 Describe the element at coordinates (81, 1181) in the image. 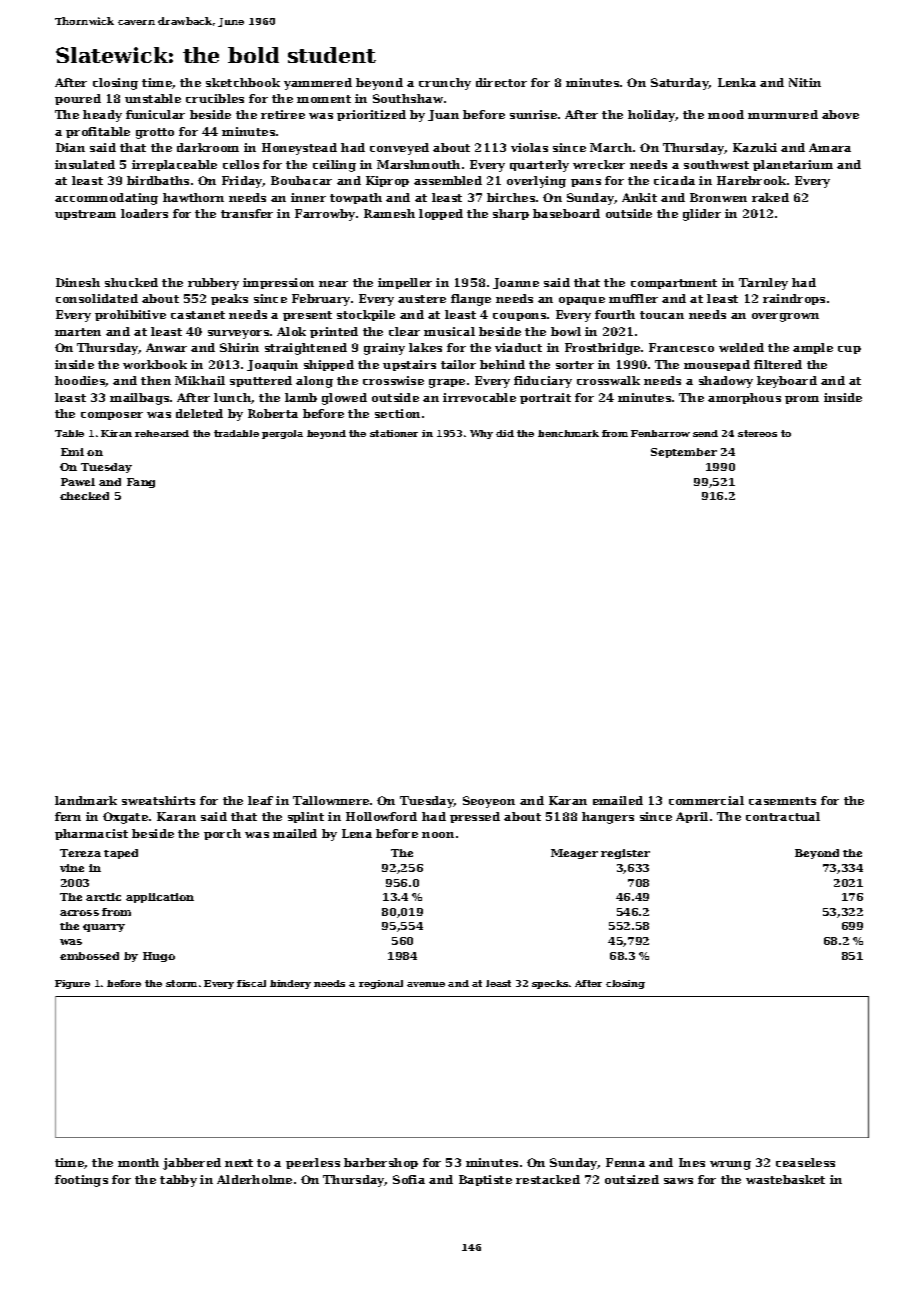

I see `footings` at that location.
